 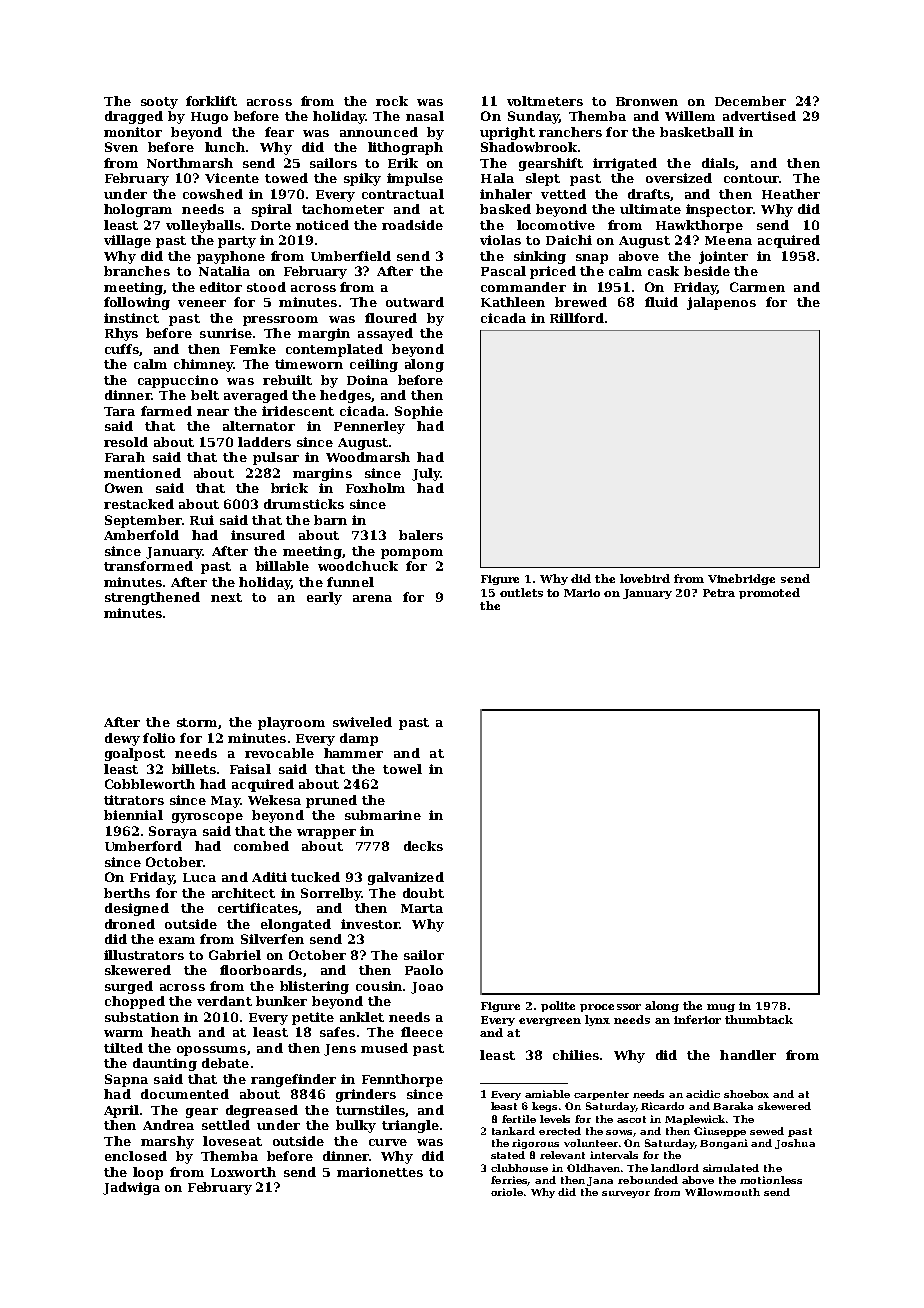 I want to click on mug, so click(x=721, y=1008).
